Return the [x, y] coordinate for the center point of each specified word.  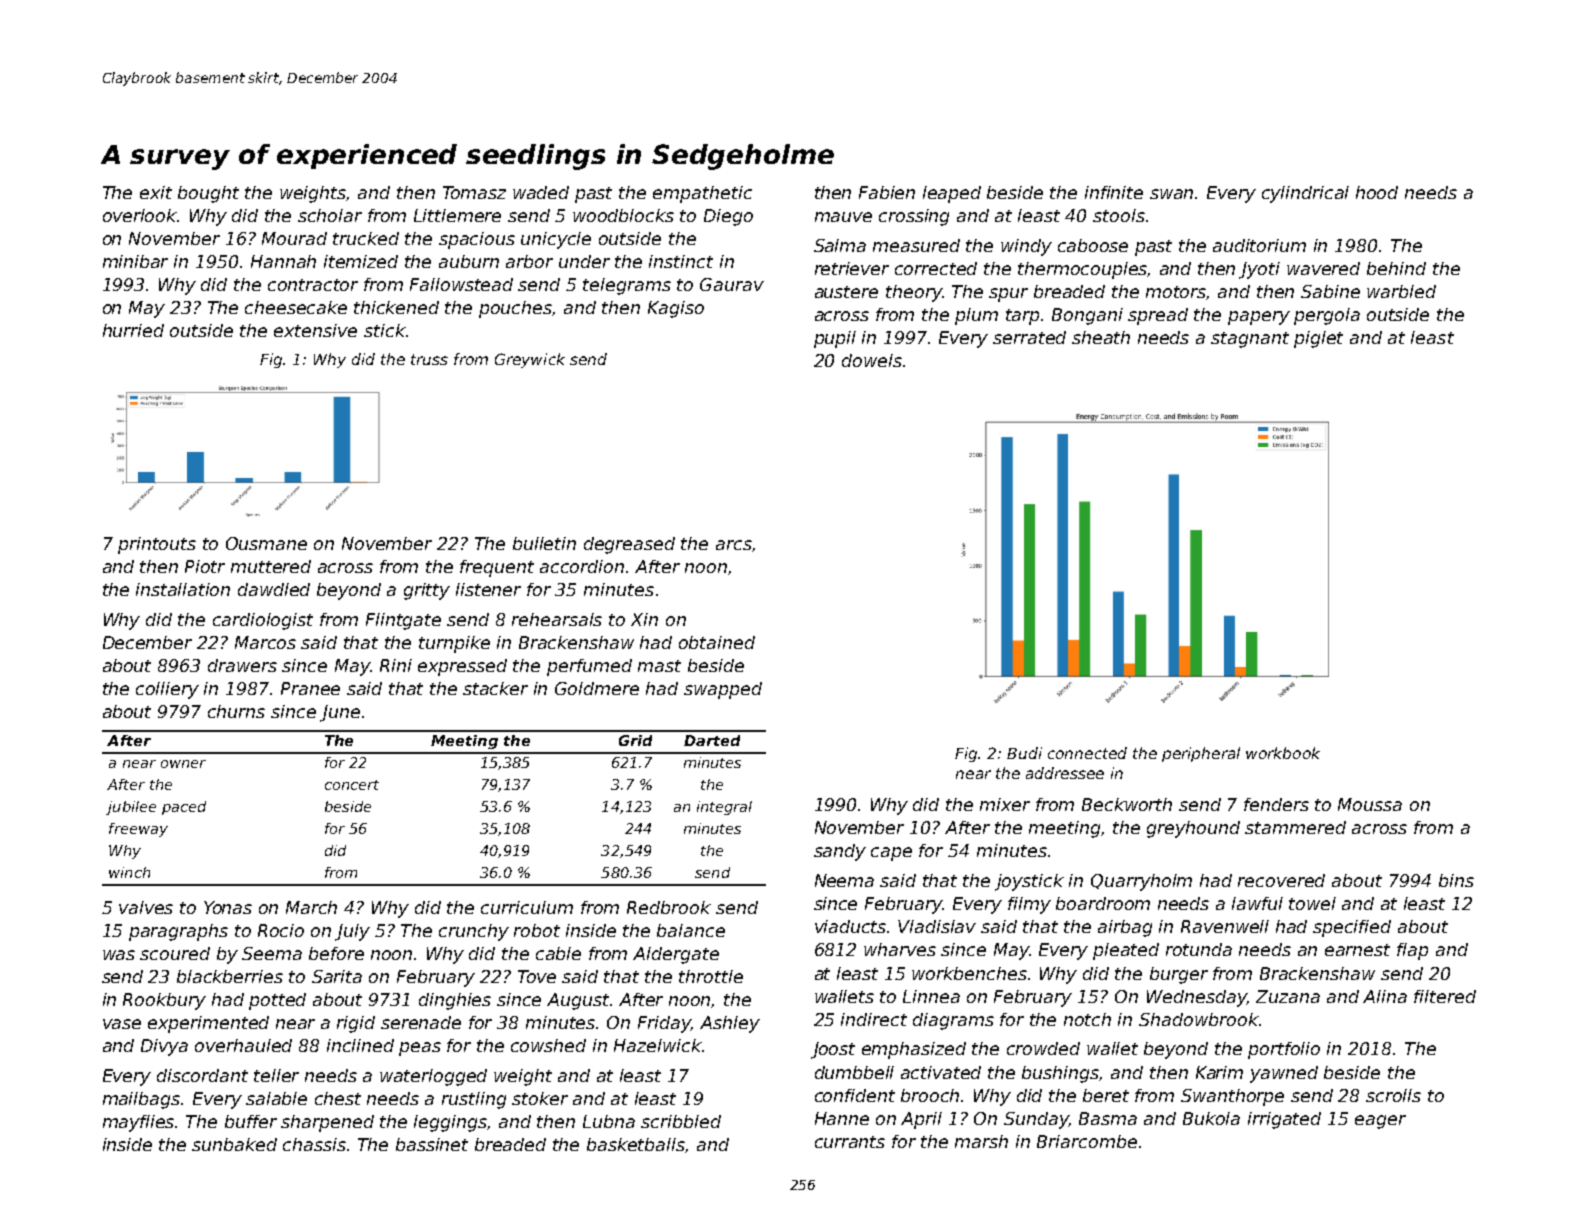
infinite [1114, 192]
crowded [1043, 1048]
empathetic [702, 194]
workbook [1283, 753]
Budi [1024, 753]
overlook [140, 215]
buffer [251, 1121]
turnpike [454, 644]
